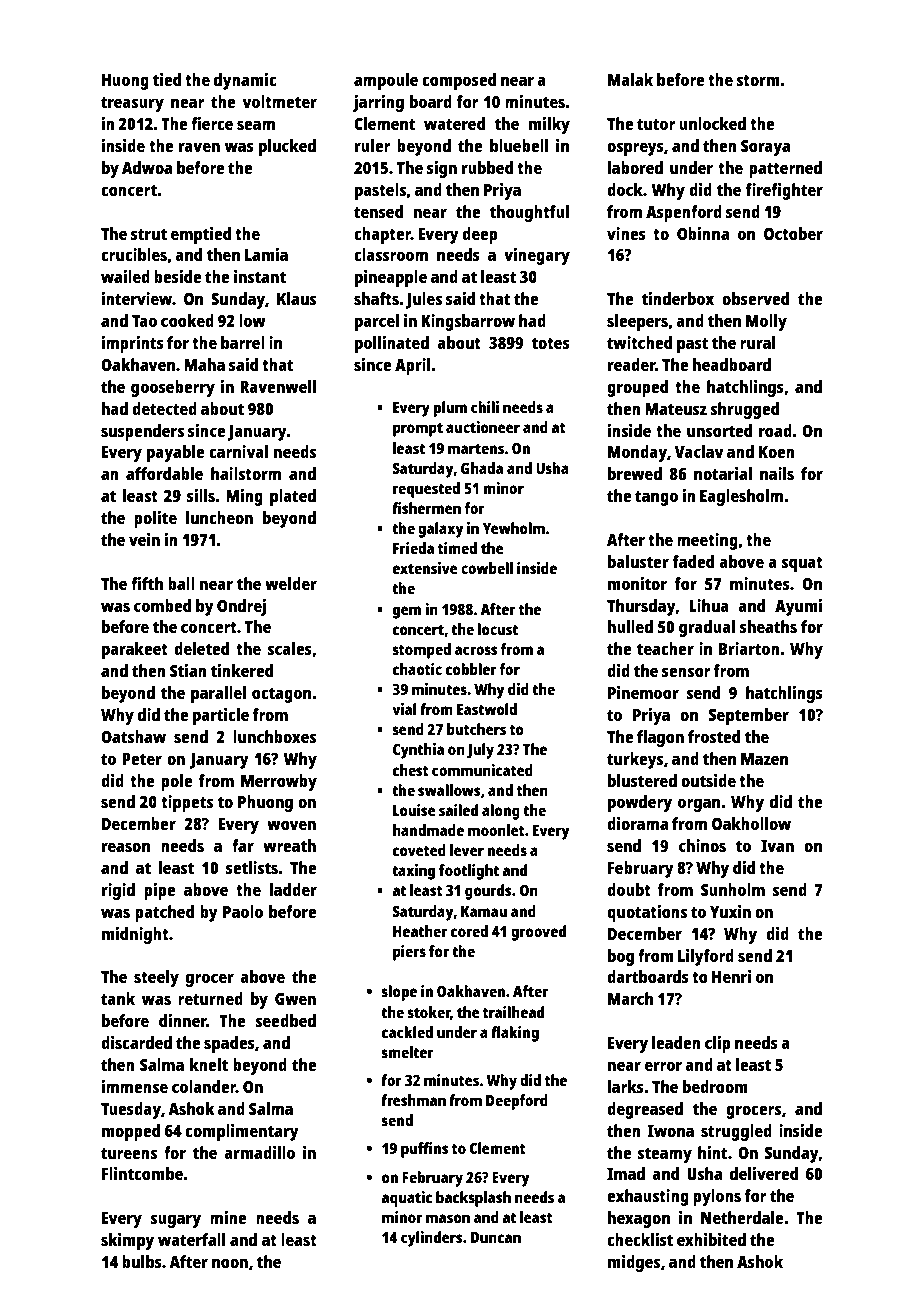 The height and width of the screenshot is (1308, 924). Describe the element at coordinates (386, 81) in the screenshot. I see `ampoule` at that location.
